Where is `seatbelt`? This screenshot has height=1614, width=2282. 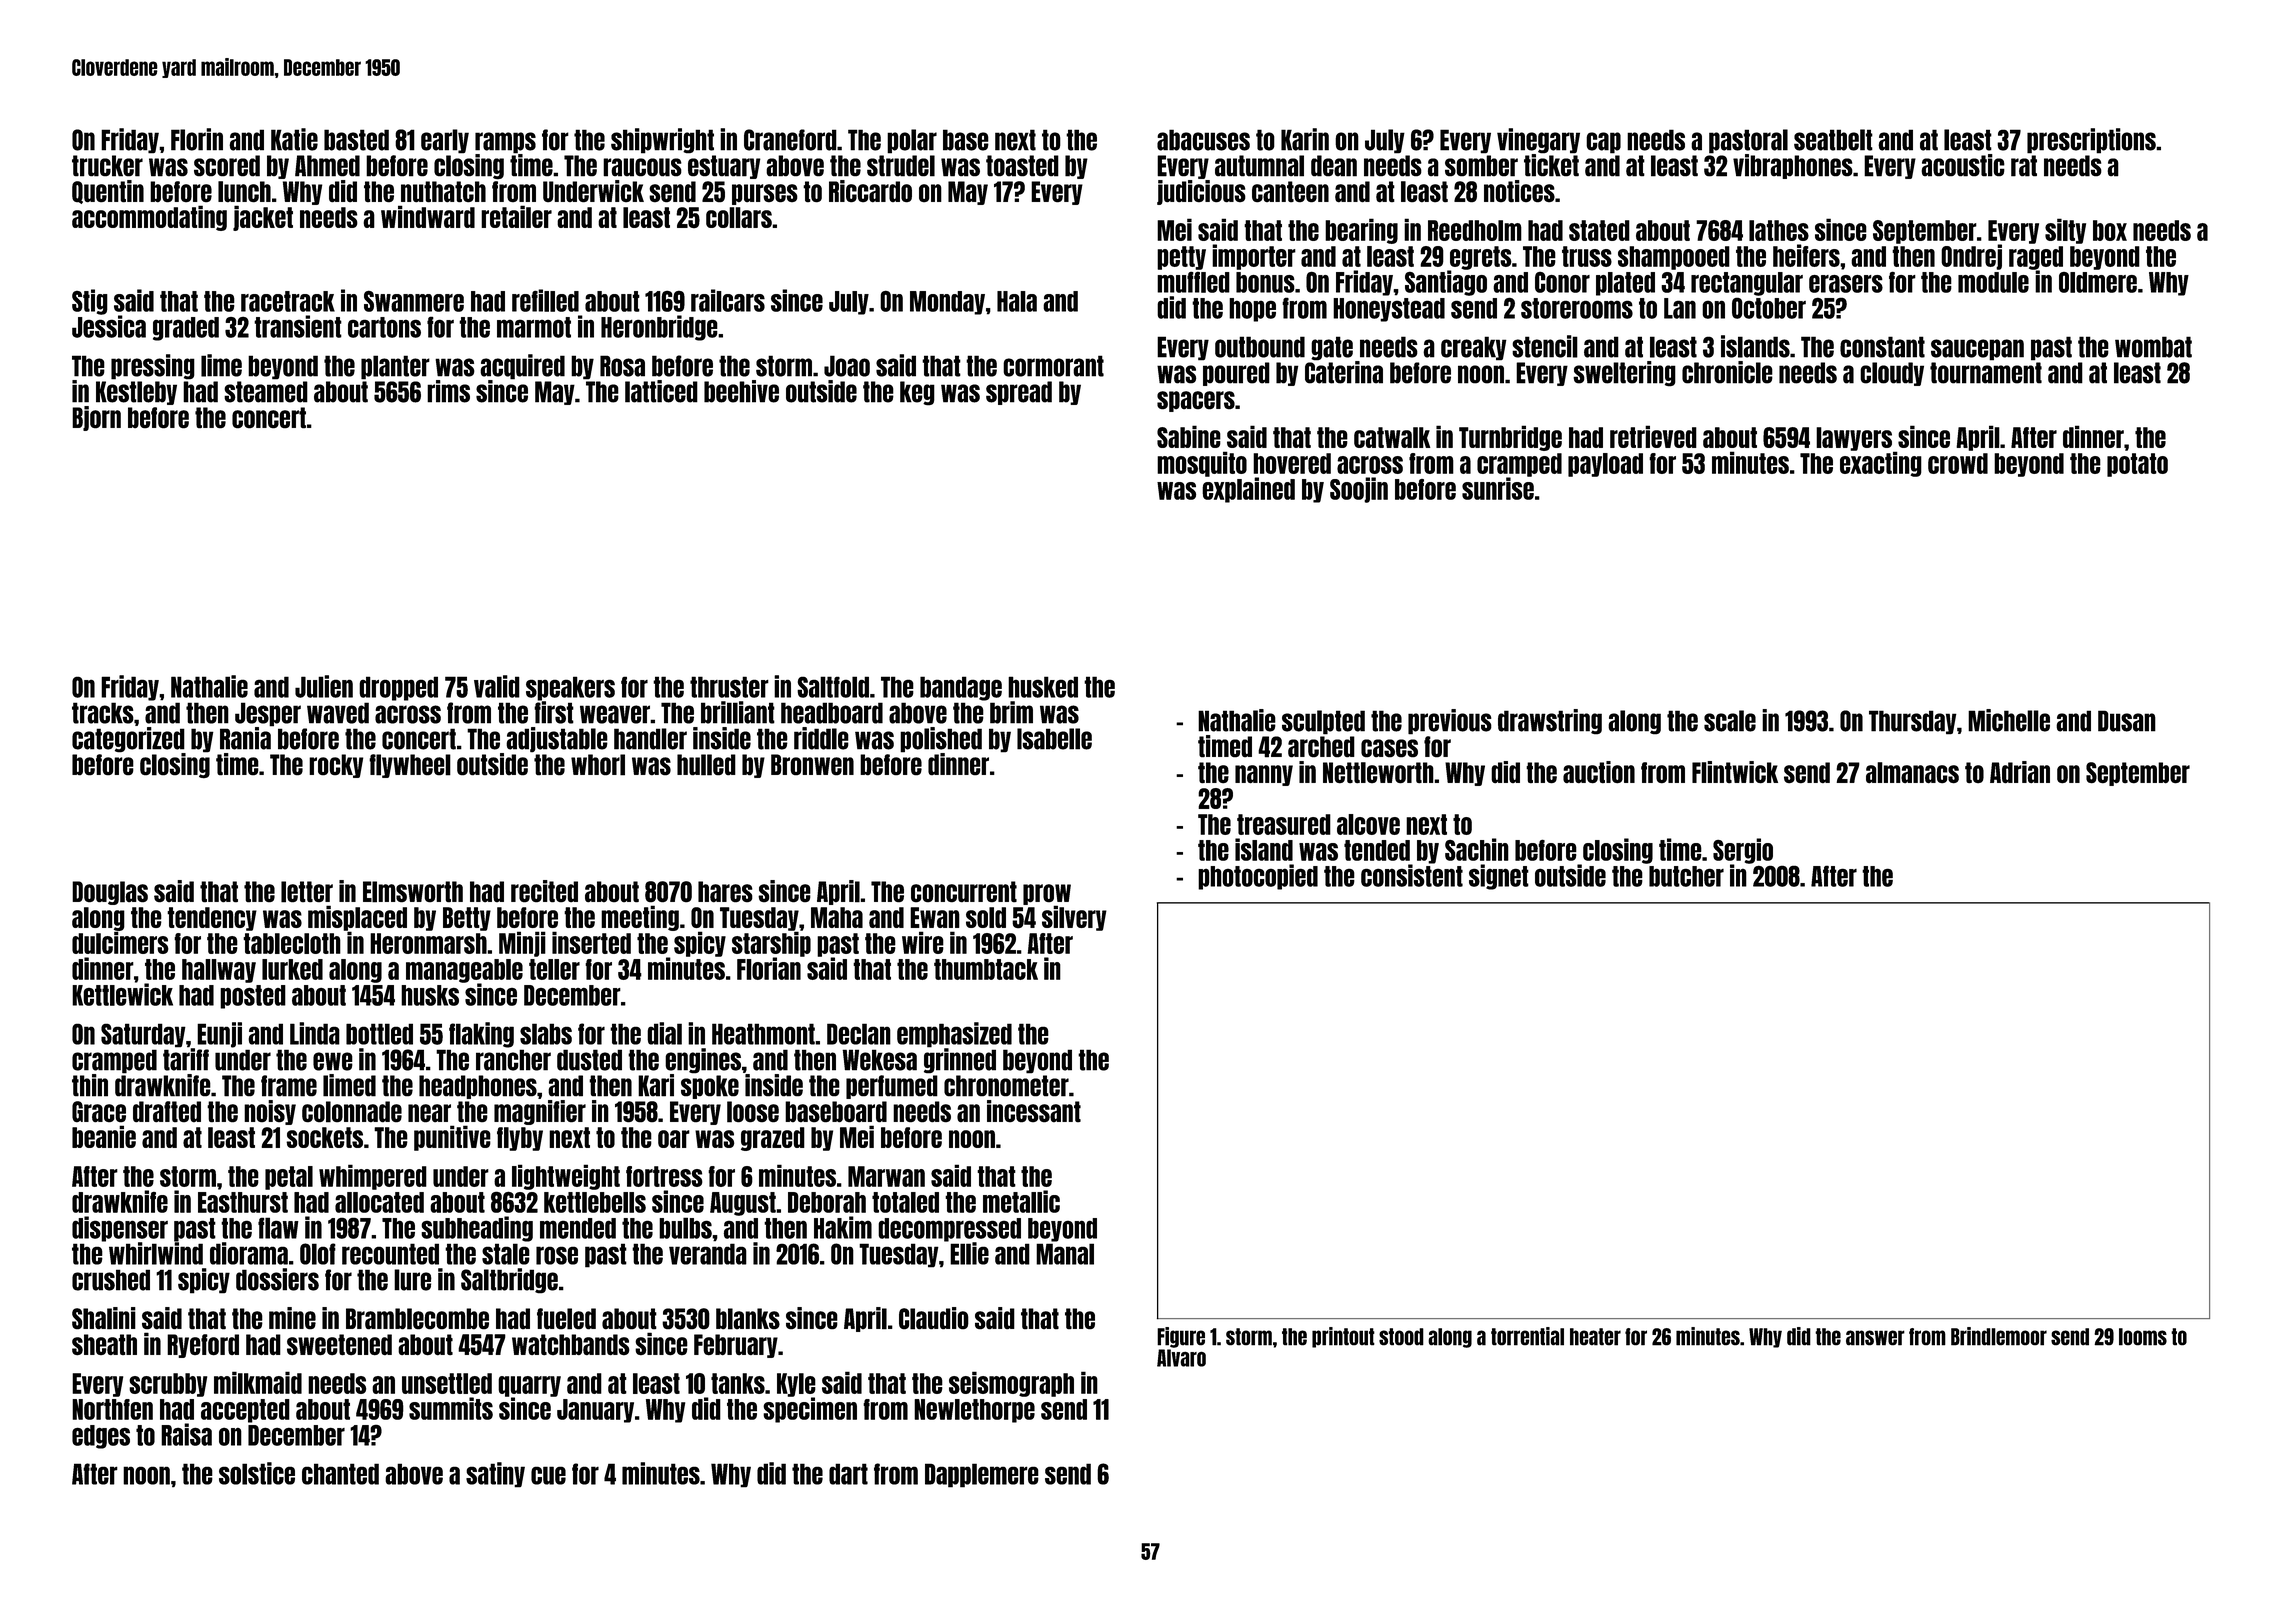
seatbelt is located at coordinates (1833, 140).
